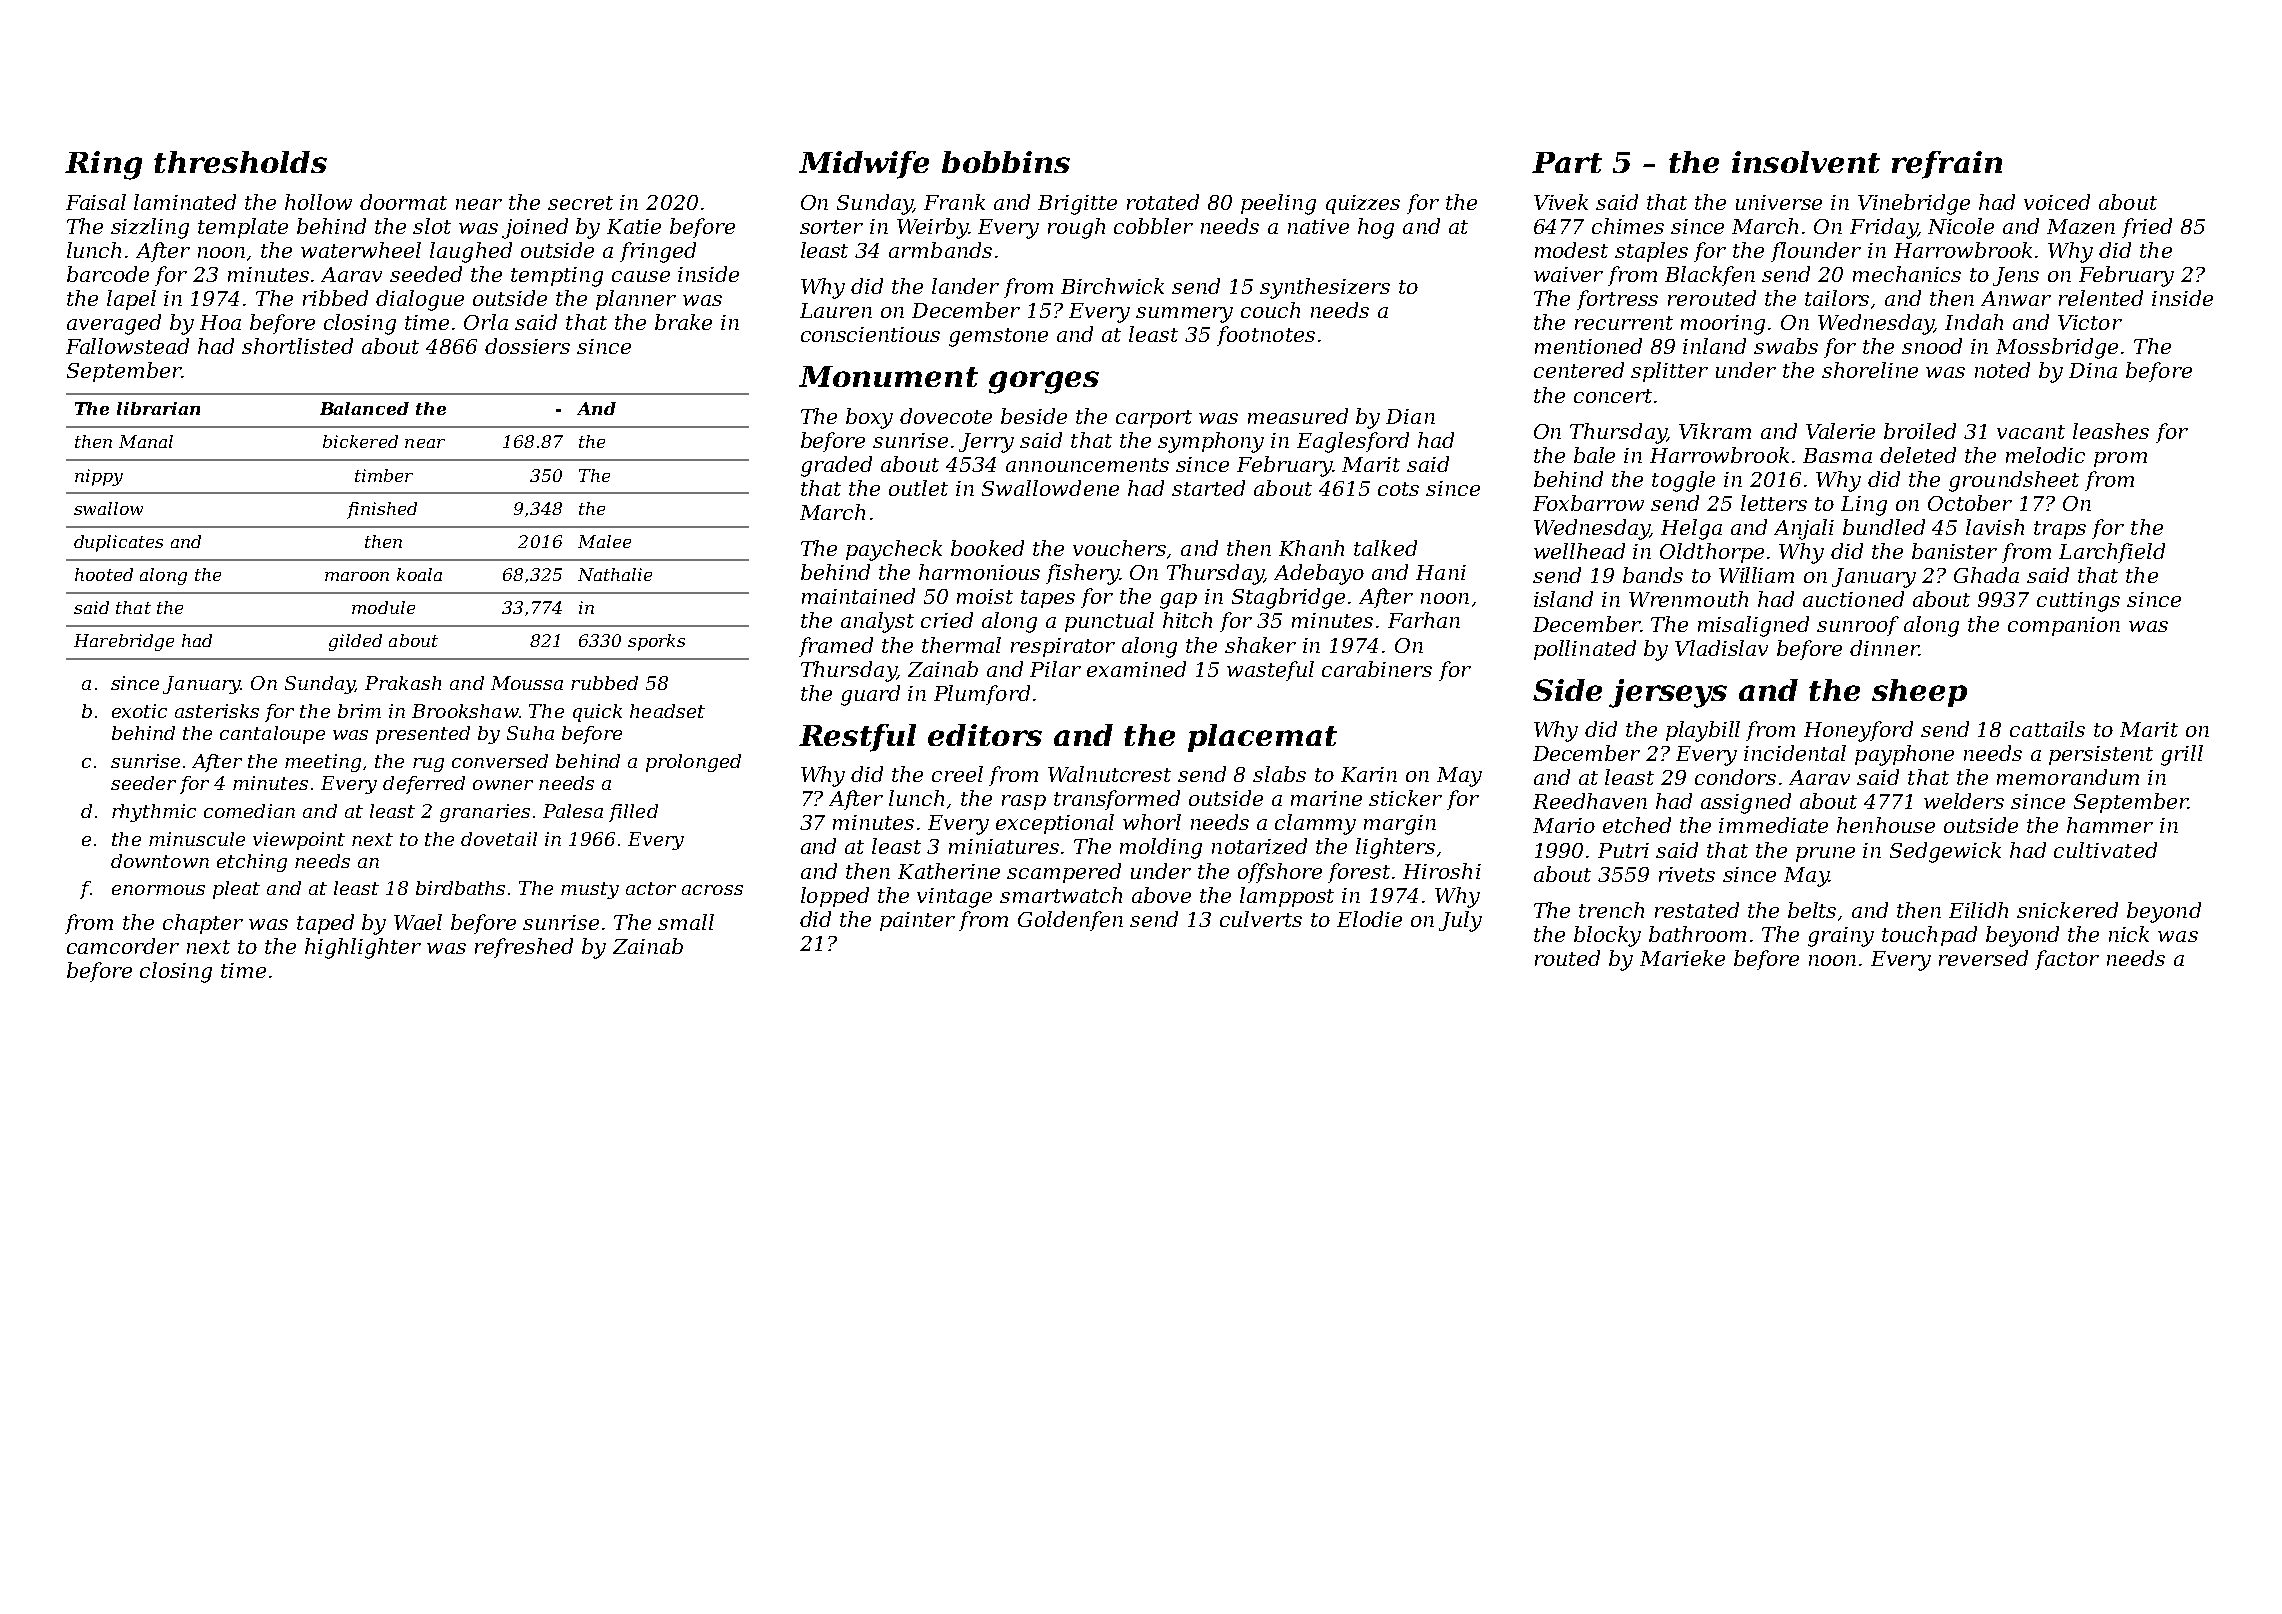 The height and width of the screenshot is (1614, 2282). I want to click on thresholds, so click(240, 162).
